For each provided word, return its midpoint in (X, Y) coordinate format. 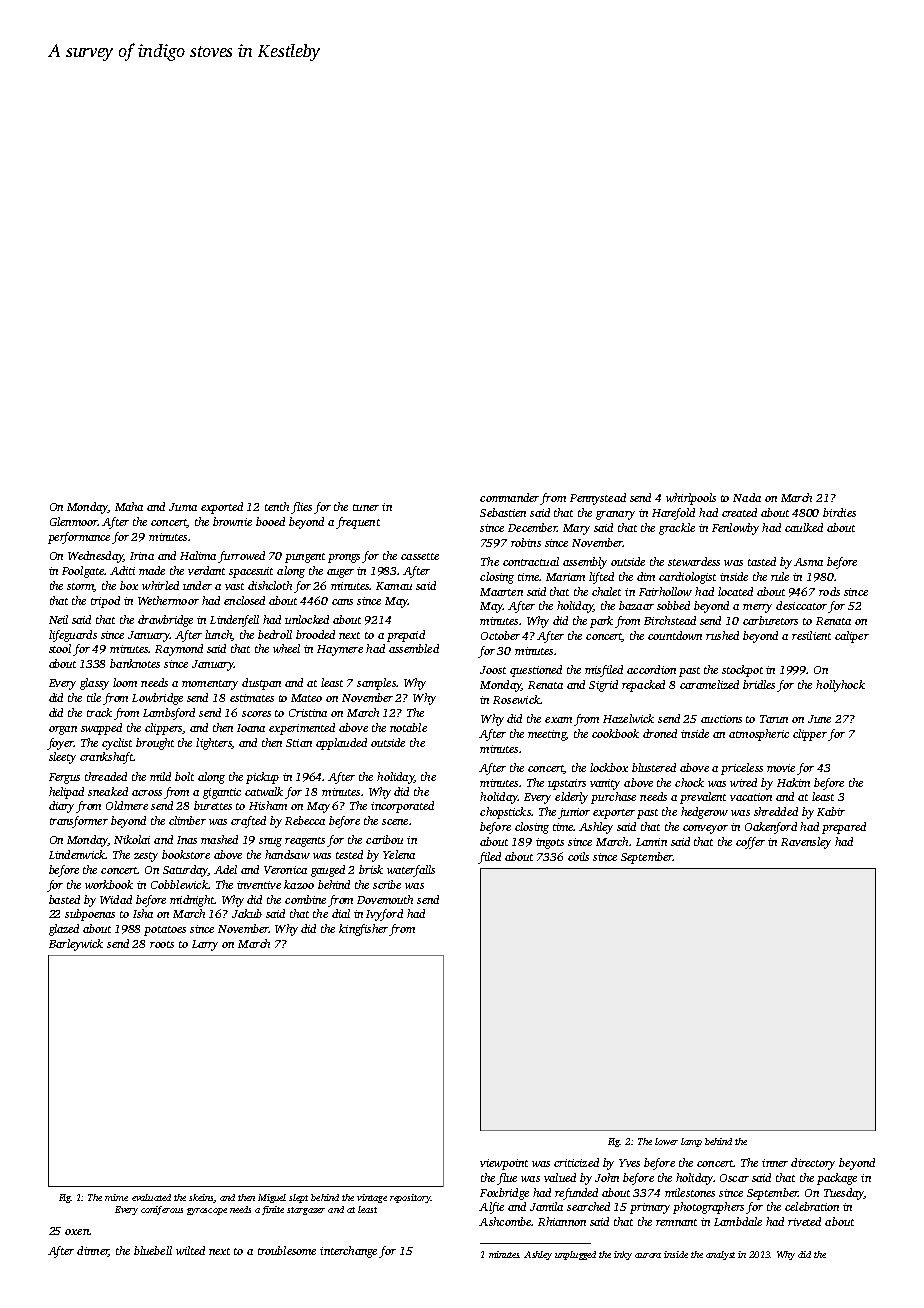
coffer (750, 843)
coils (578, 856)
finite (273, 1210)
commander (509, 497)
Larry (205, 945)
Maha (129, 506)
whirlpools (691, 499)
